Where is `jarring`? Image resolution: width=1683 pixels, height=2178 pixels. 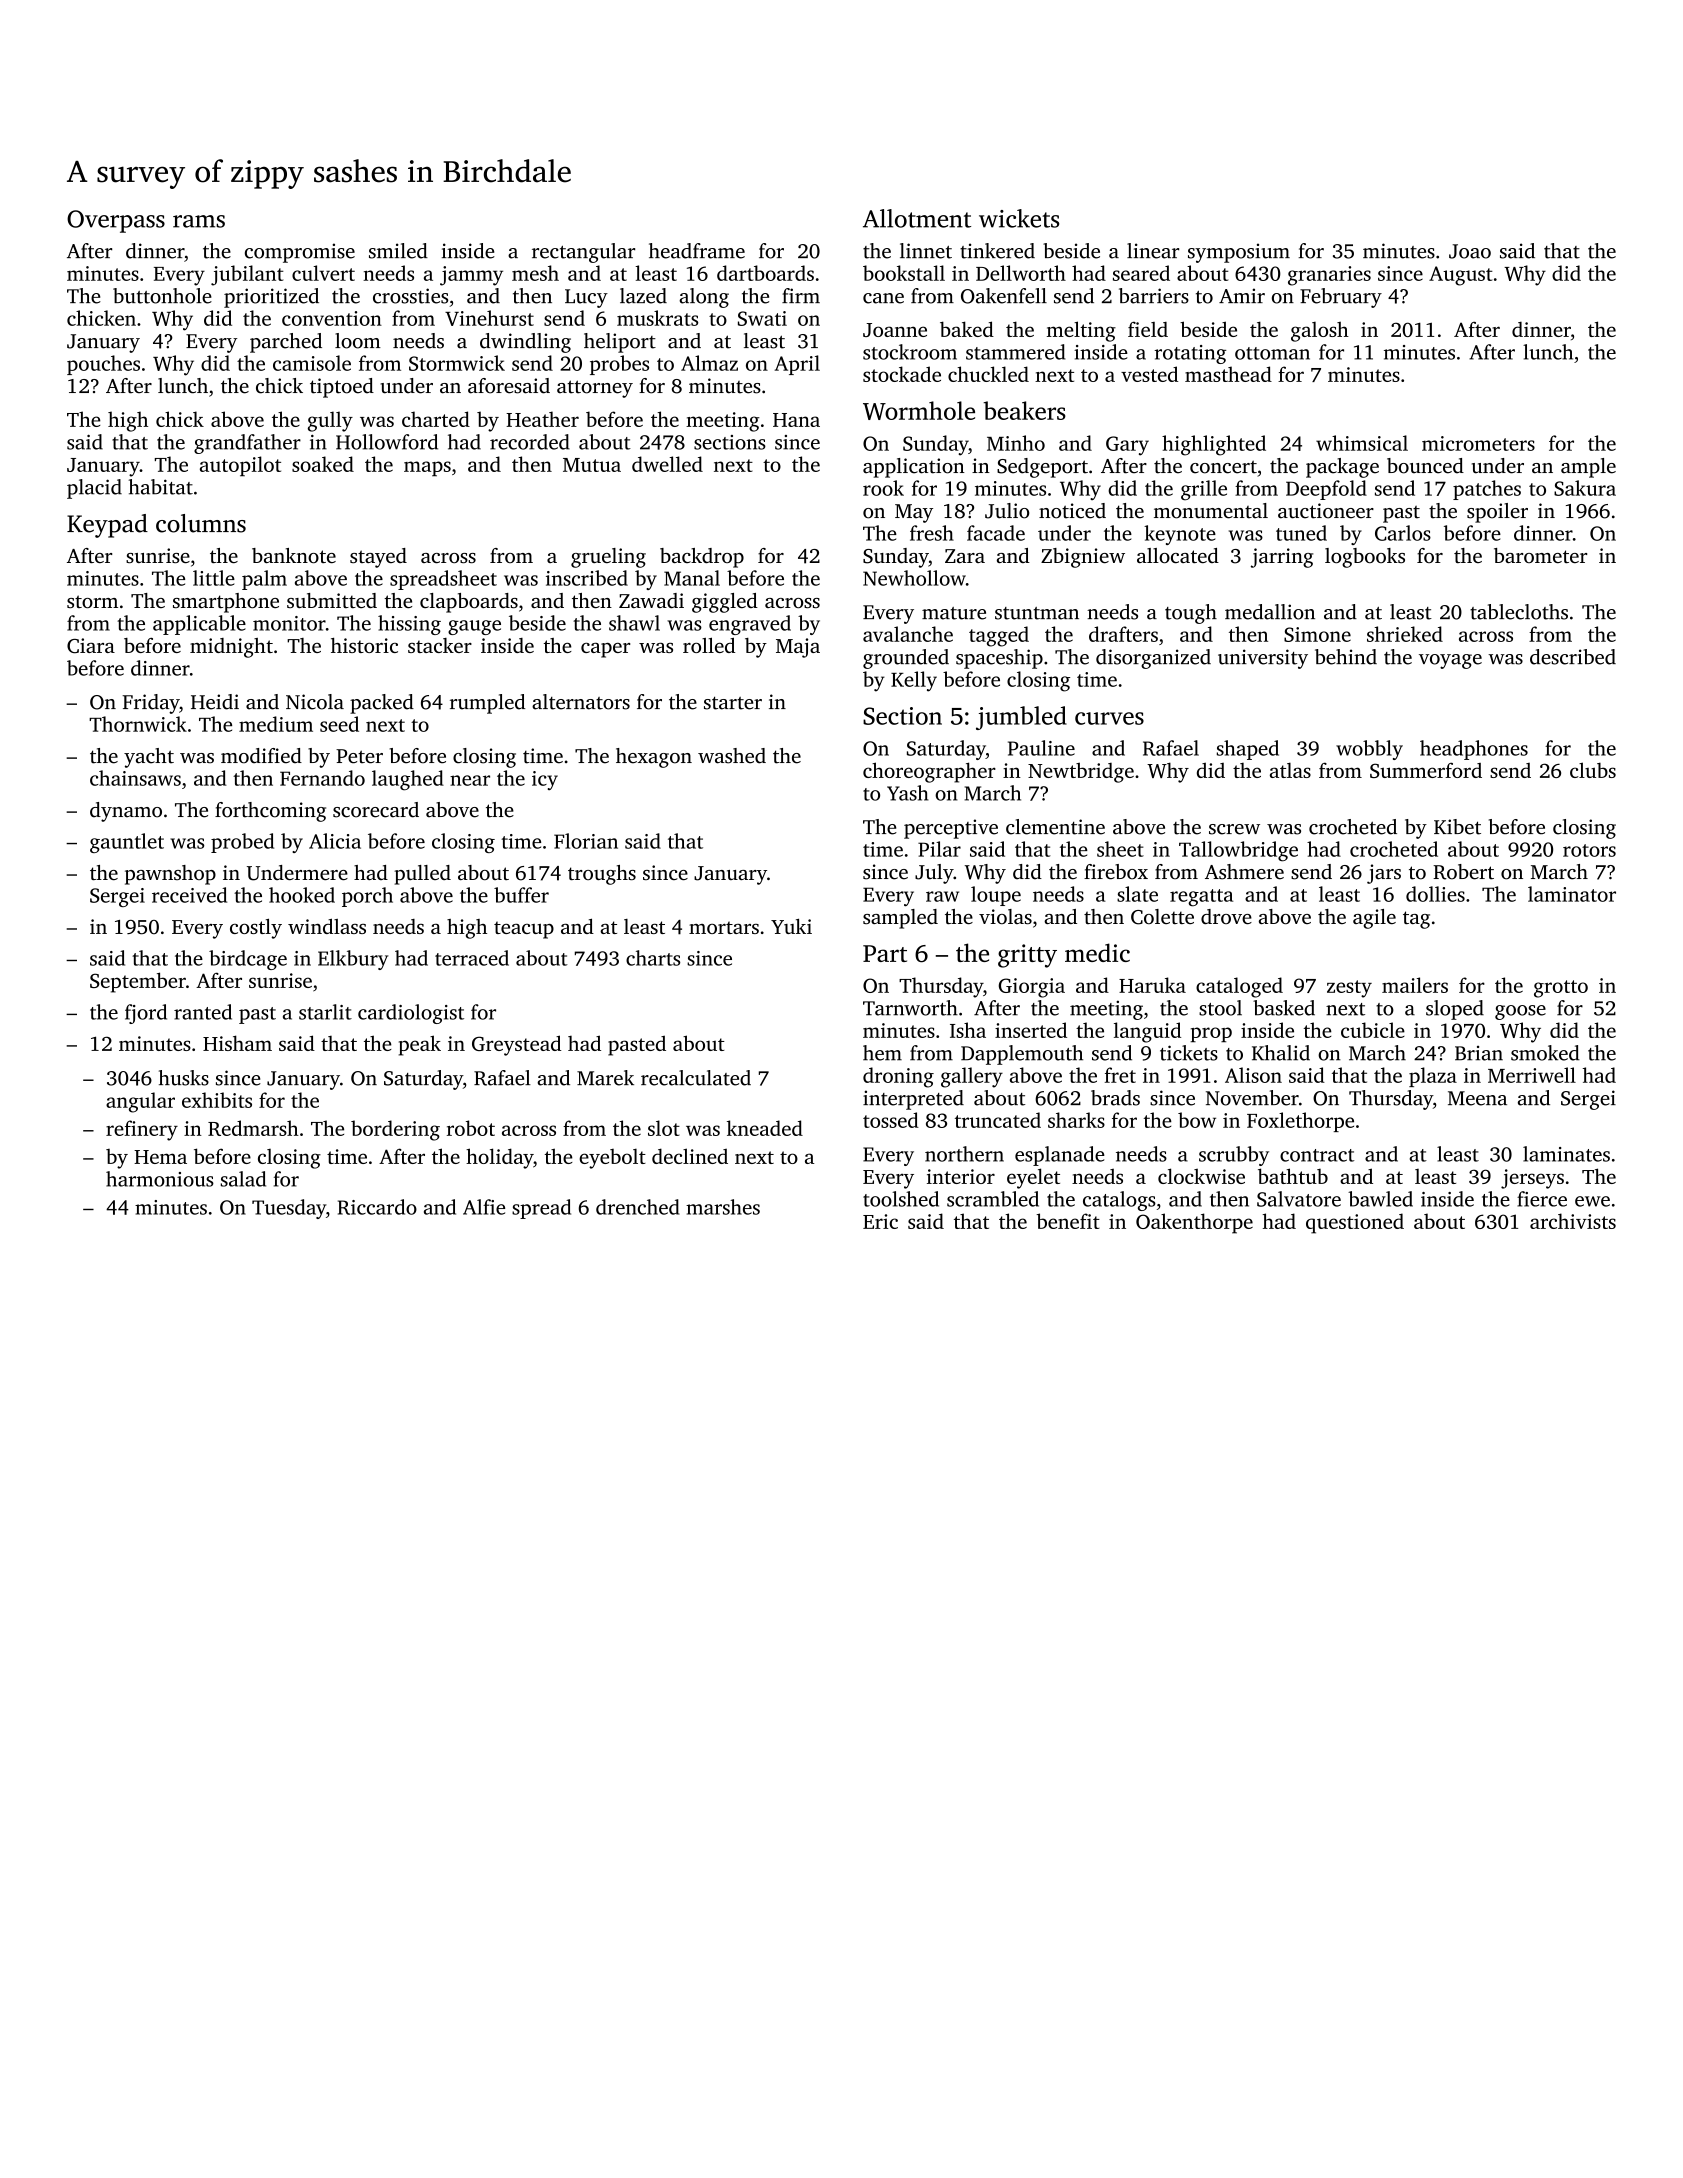 jarring is located at coordinates (1282, 558).
